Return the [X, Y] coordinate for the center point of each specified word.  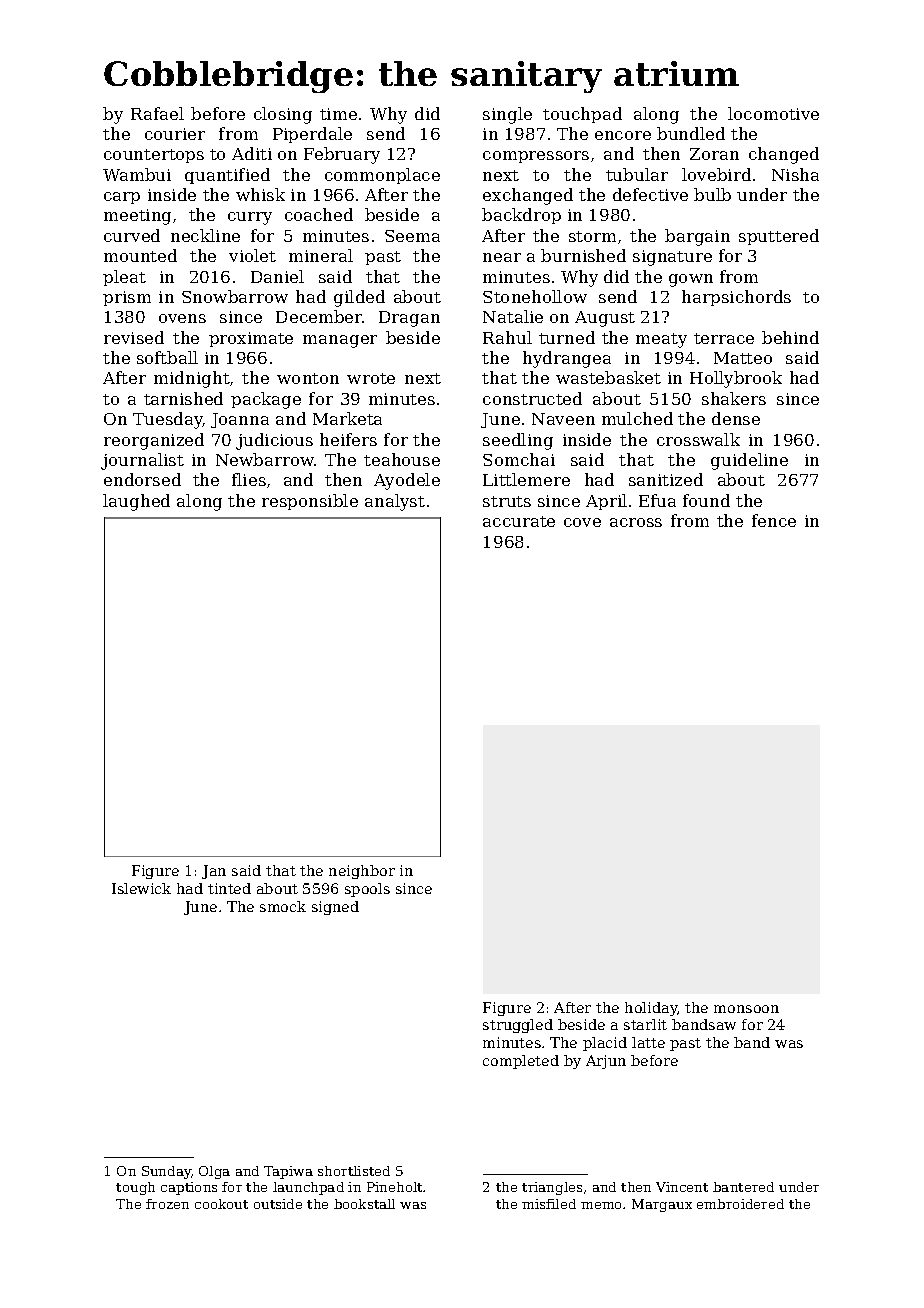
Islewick [141, 888]
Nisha [795, 174]
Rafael [157, 113]
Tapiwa [288, 1172]
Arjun [606, 1062]
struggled [518, 1026]
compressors [536, 157]
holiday [651, 1009]
